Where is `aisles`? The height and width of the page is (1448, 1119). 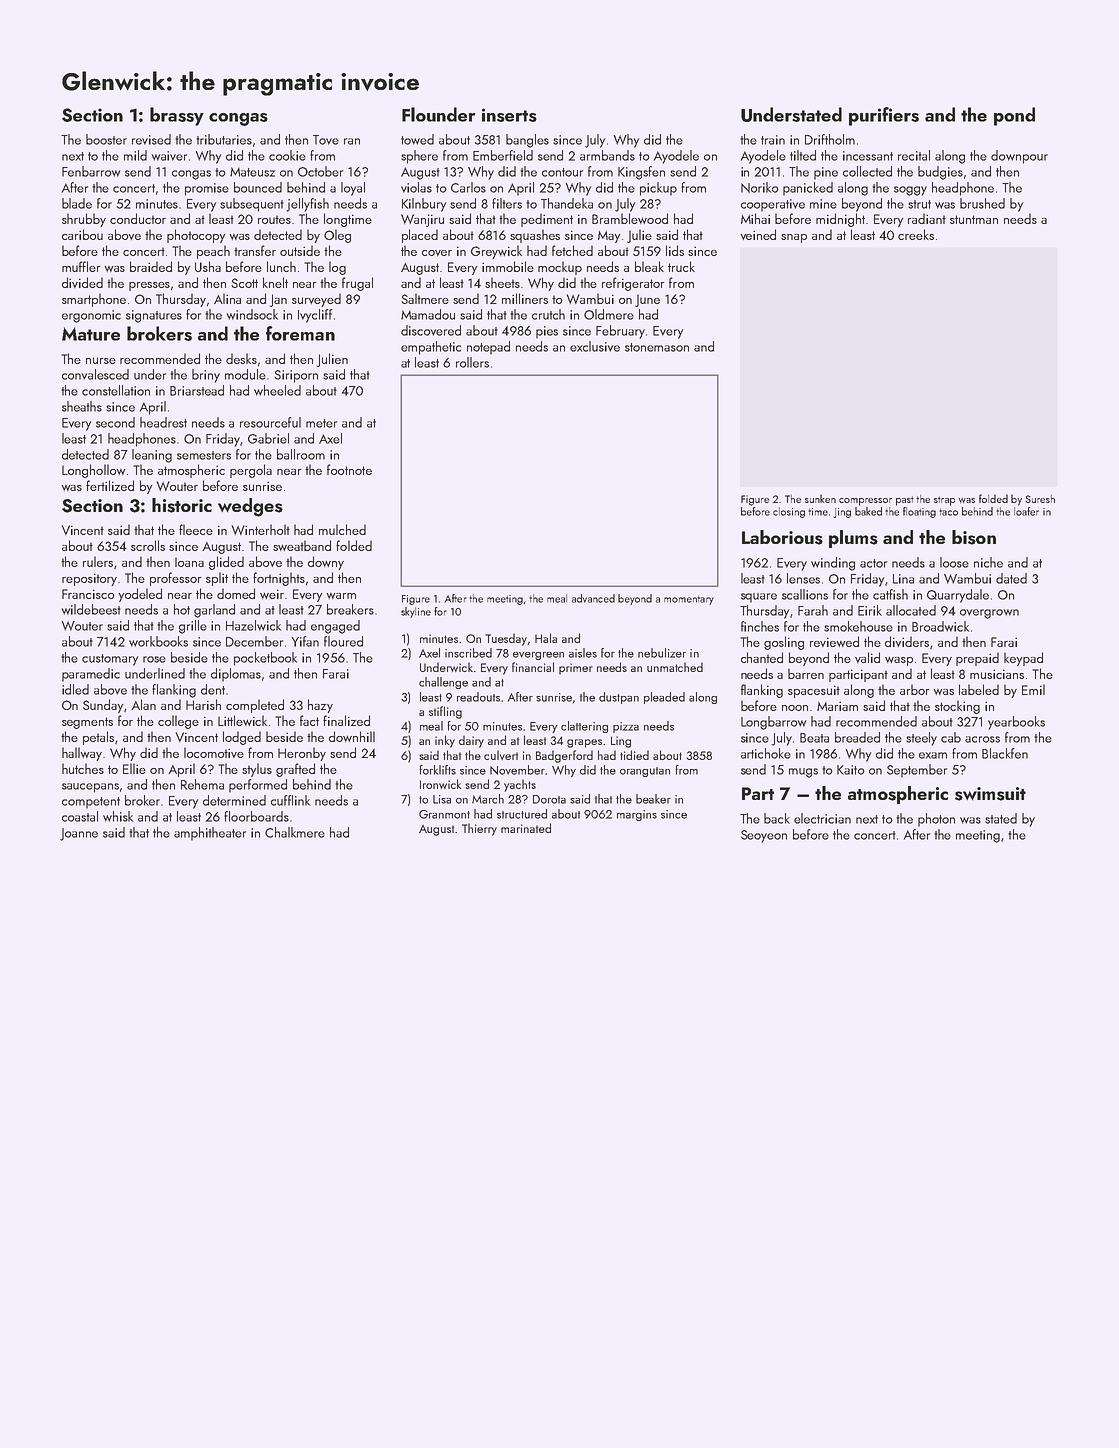 aisles is located at coordinates (583, 653).
